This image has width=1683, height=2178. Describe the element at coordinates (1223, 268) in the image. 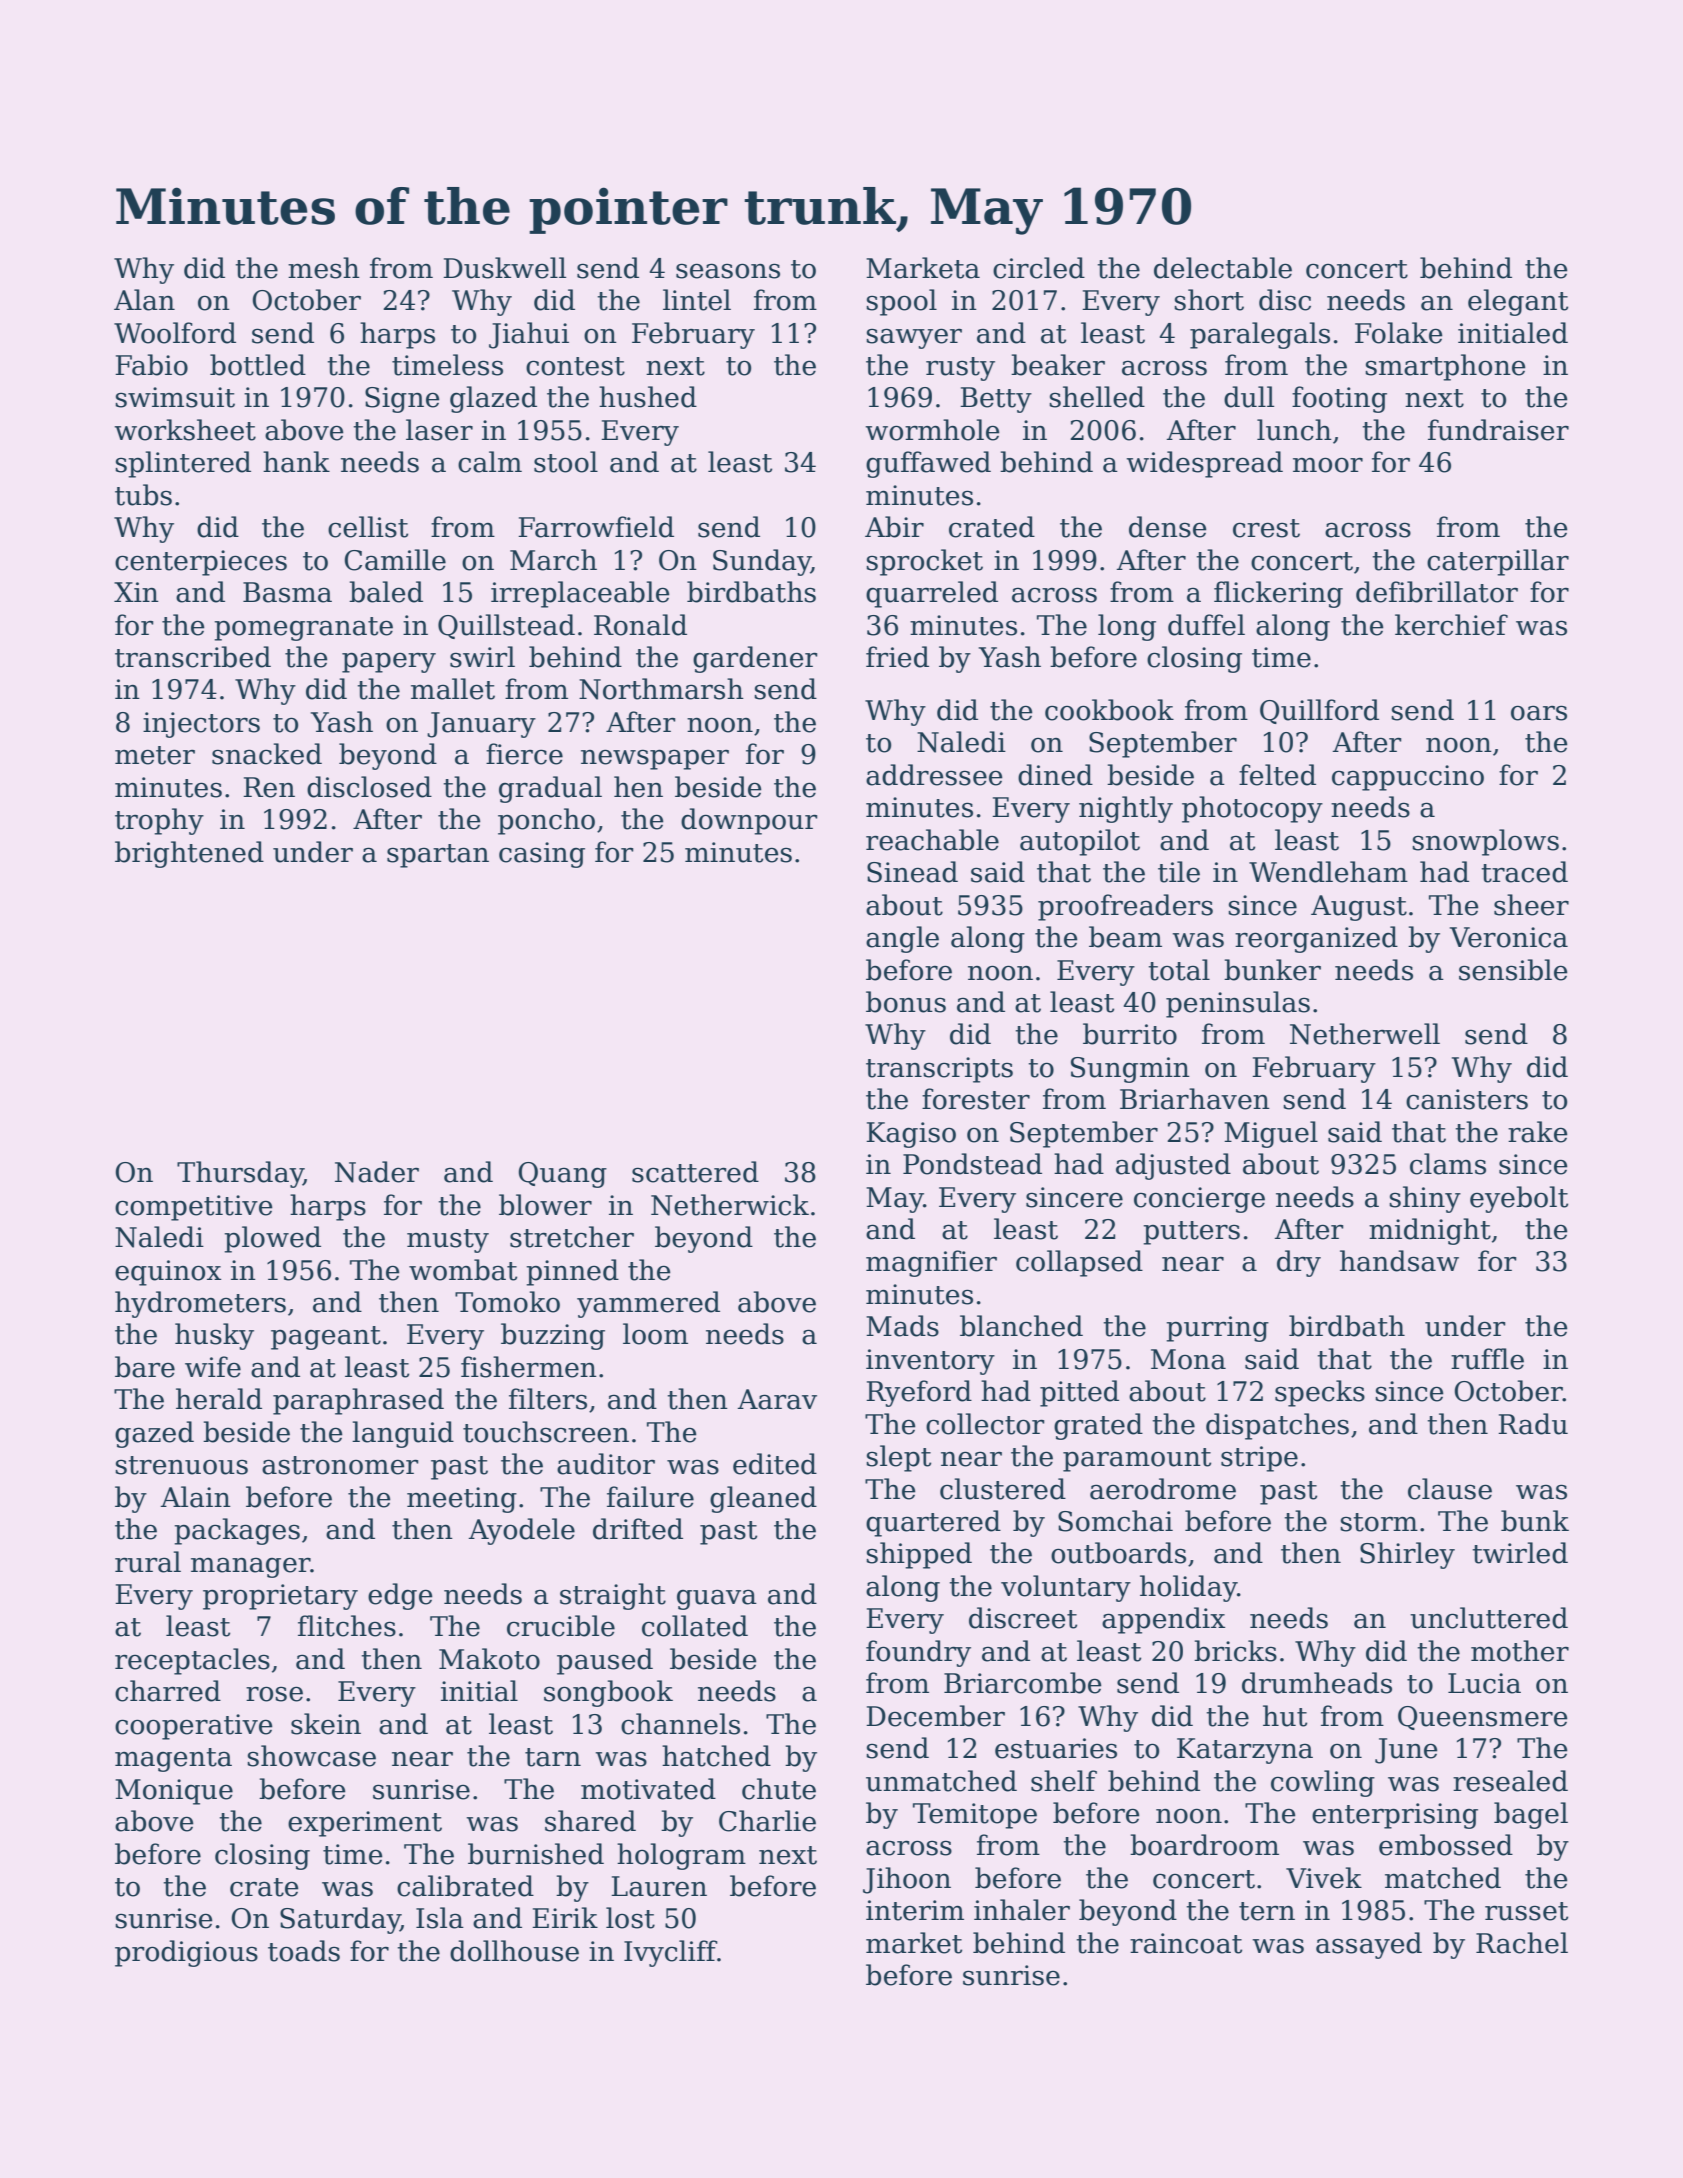

I see `delectable` at that location.
